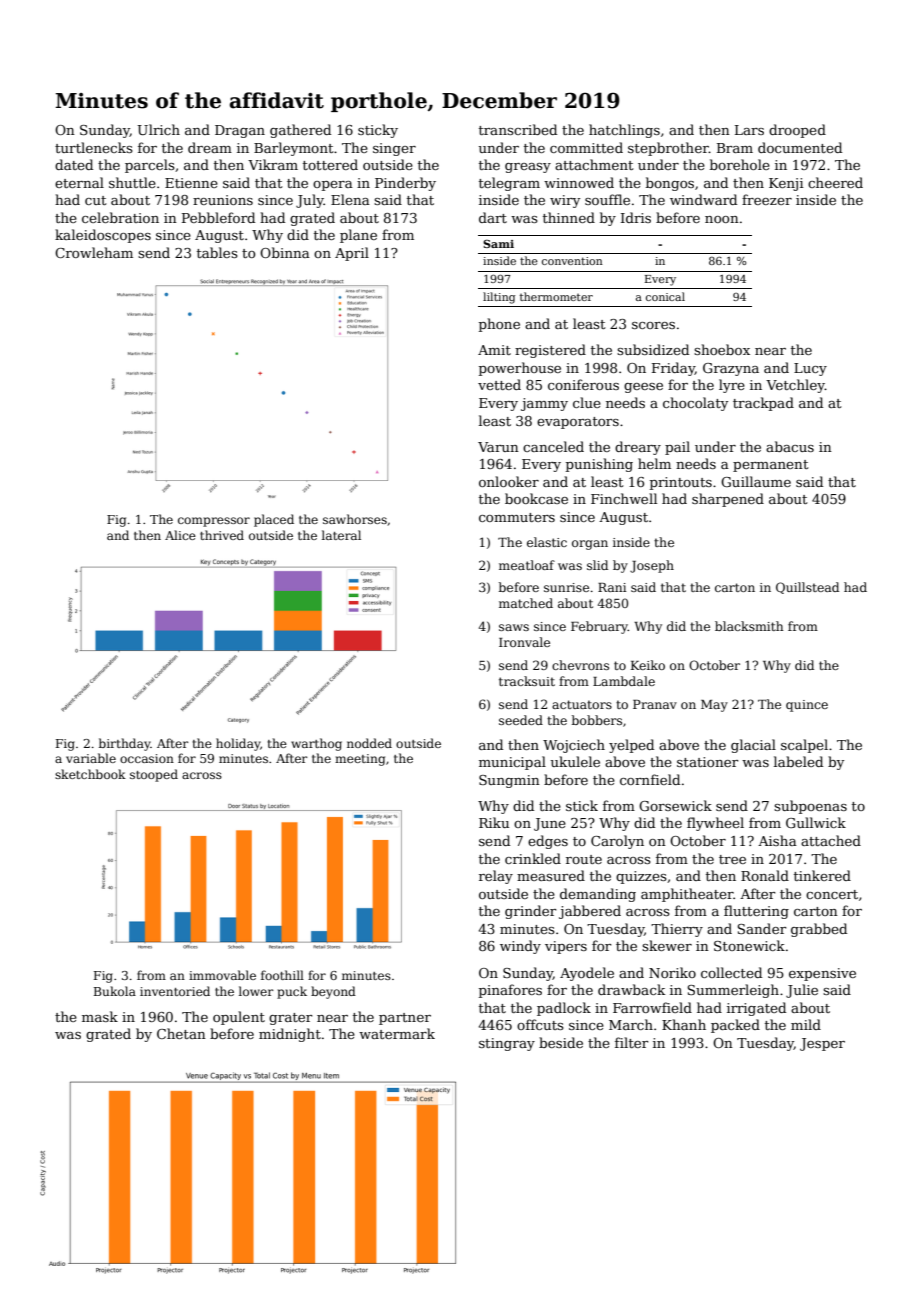 Image resolution: width=924 pixels, height=1308 pixels. Describe the element at coordinates (180, 535) in the screenshot. I see `Alice` at that location.
